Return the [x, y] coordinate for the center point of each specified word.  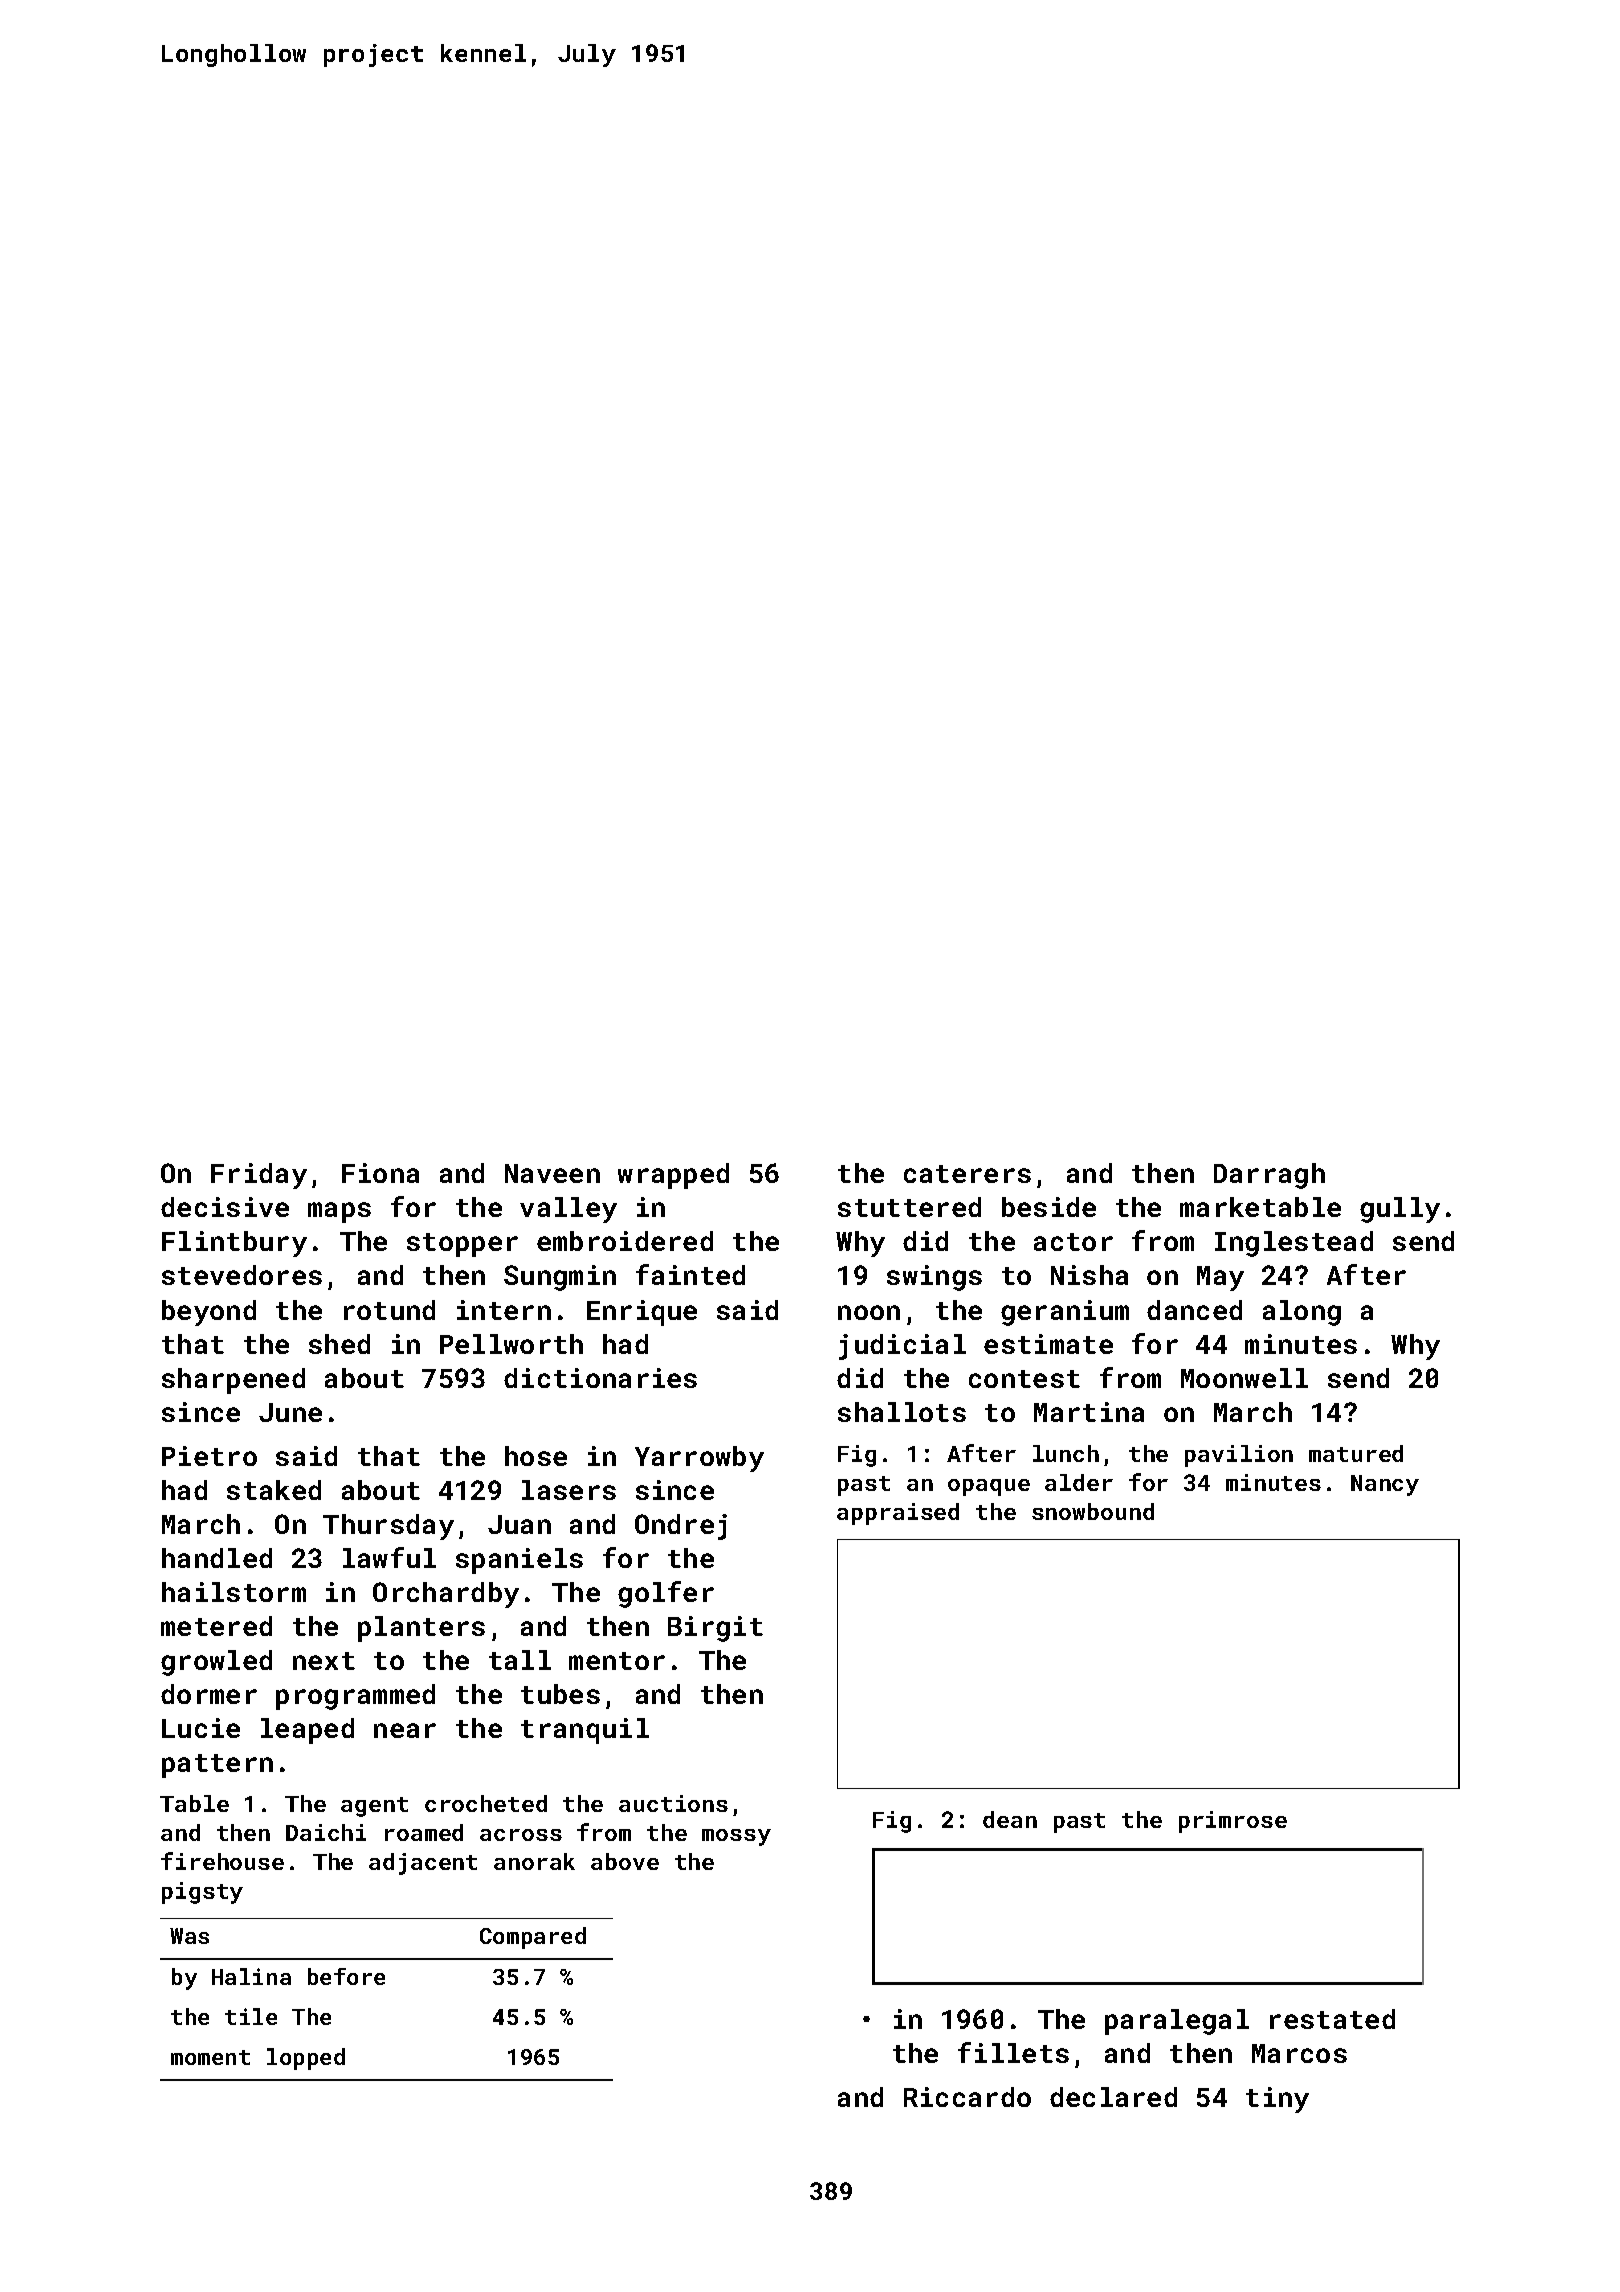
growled [216, 1663]
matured [1356, 1453]
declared [1113, 2097]
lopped [306, 2059]
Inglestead [1294, 1244]
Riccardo [967, 2097]
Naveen [552, 1173]
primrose [1233, 1822]
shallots [902, 1412]
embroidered [625, 1241]
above [625, 1861]
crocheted [486, 1803]
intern [504, 1310]
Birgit [715, 1629]
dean [1010, 1819]
